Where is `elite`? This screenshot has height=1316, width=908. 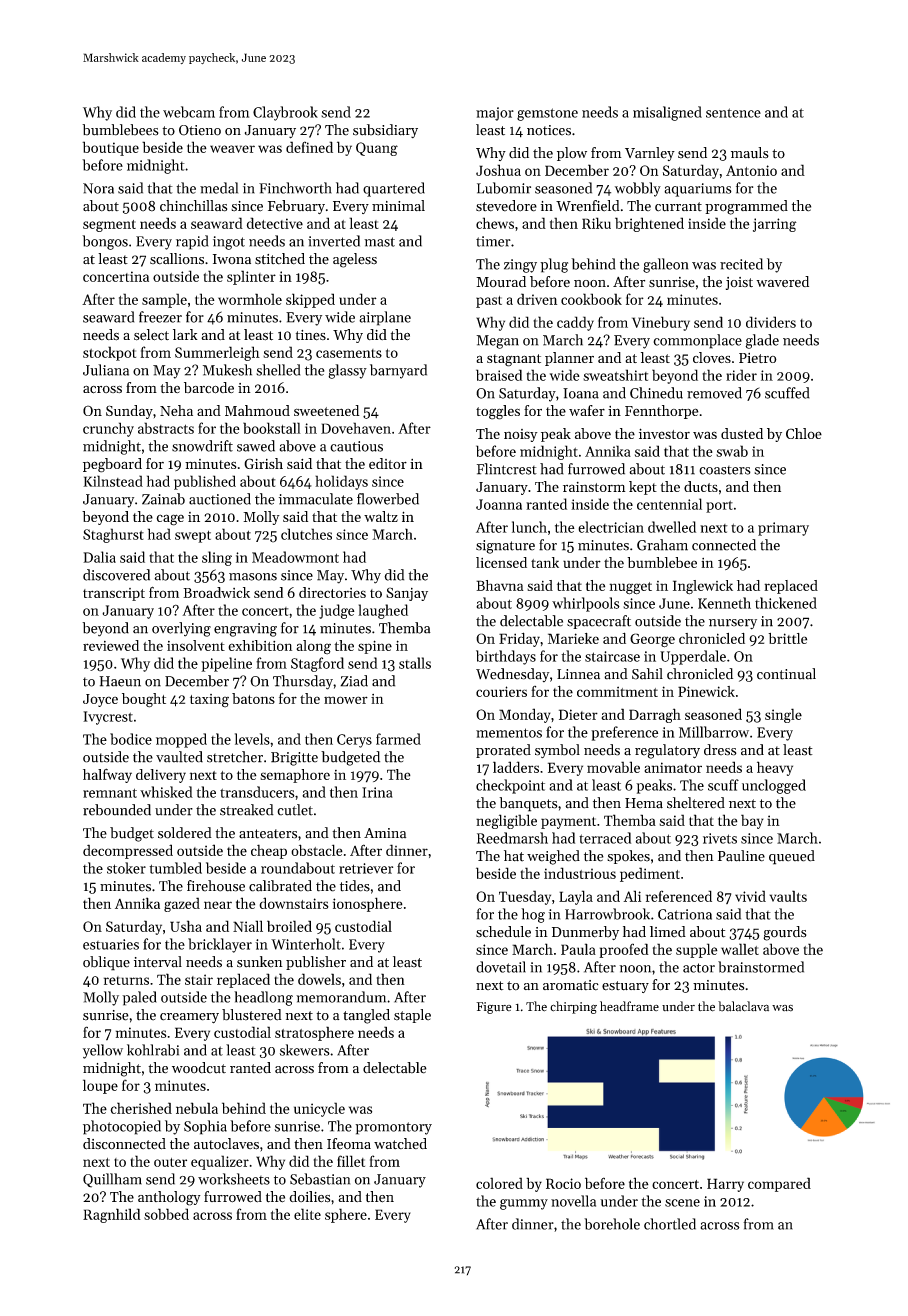 elite is located at coordinates (307, 1214).
